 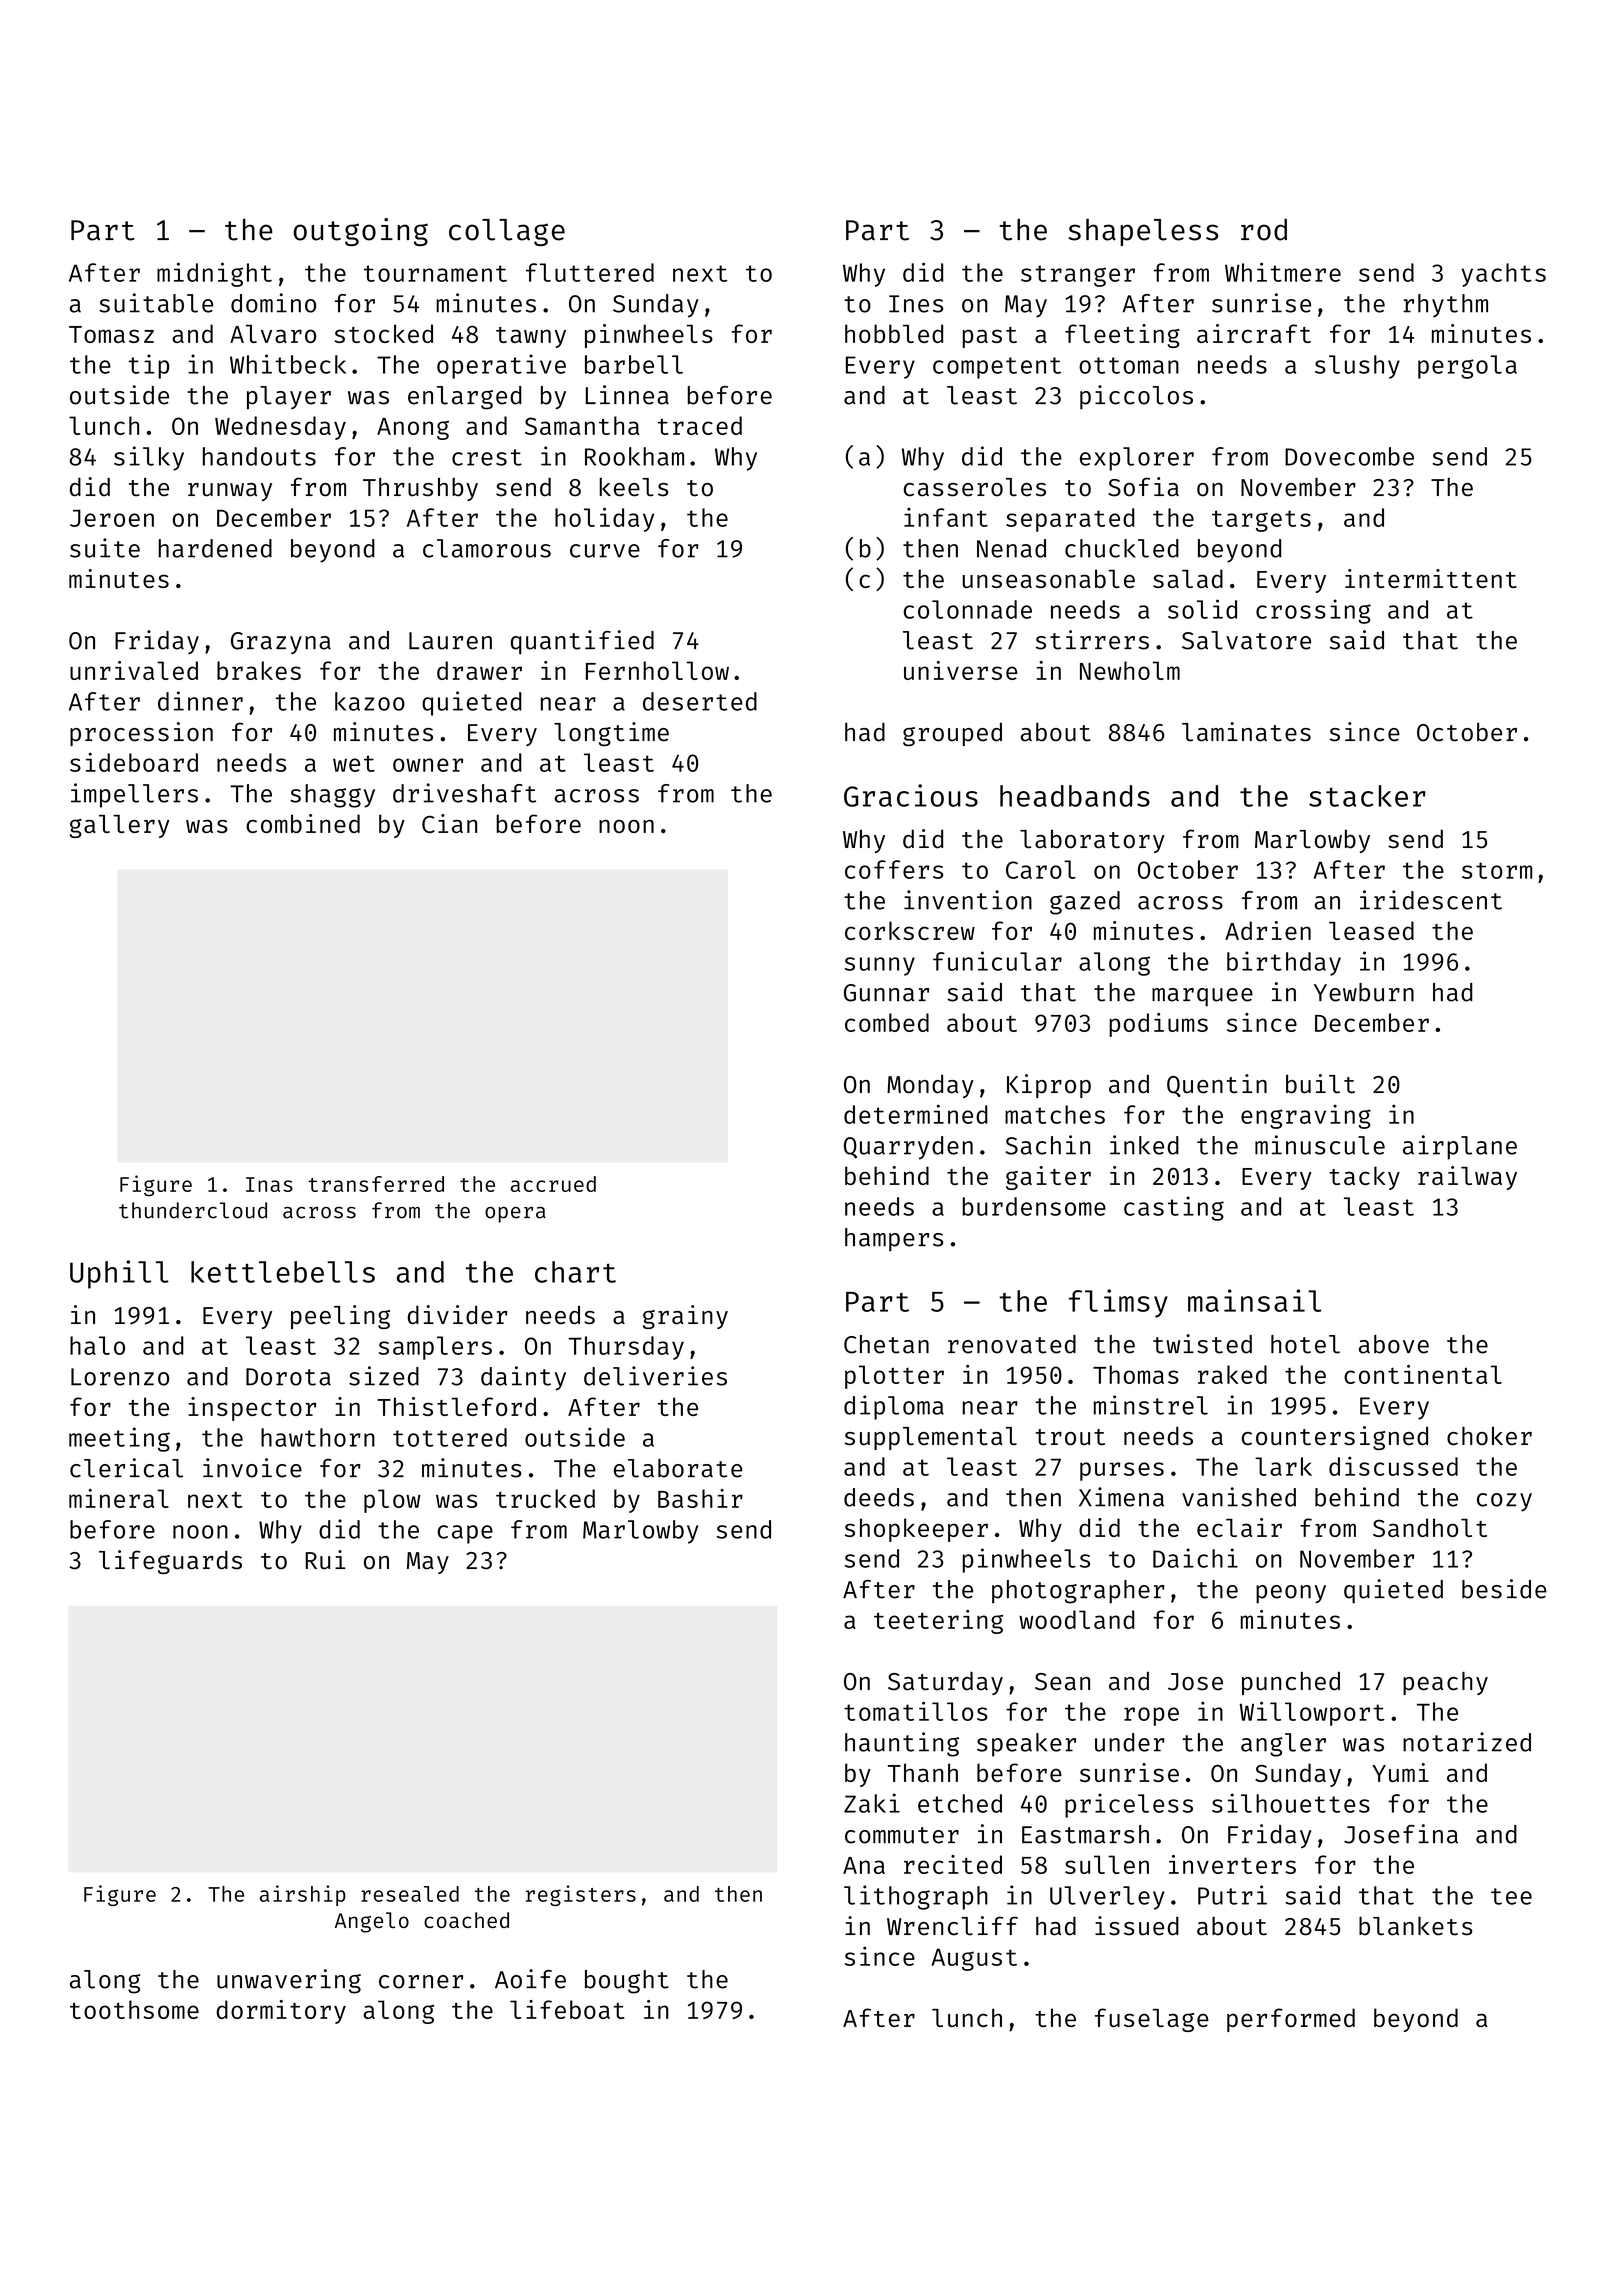 What do you see at coordinates (1152, 2020) in the image?
I see `fuselage` at bounding box center [1152, 2020].
